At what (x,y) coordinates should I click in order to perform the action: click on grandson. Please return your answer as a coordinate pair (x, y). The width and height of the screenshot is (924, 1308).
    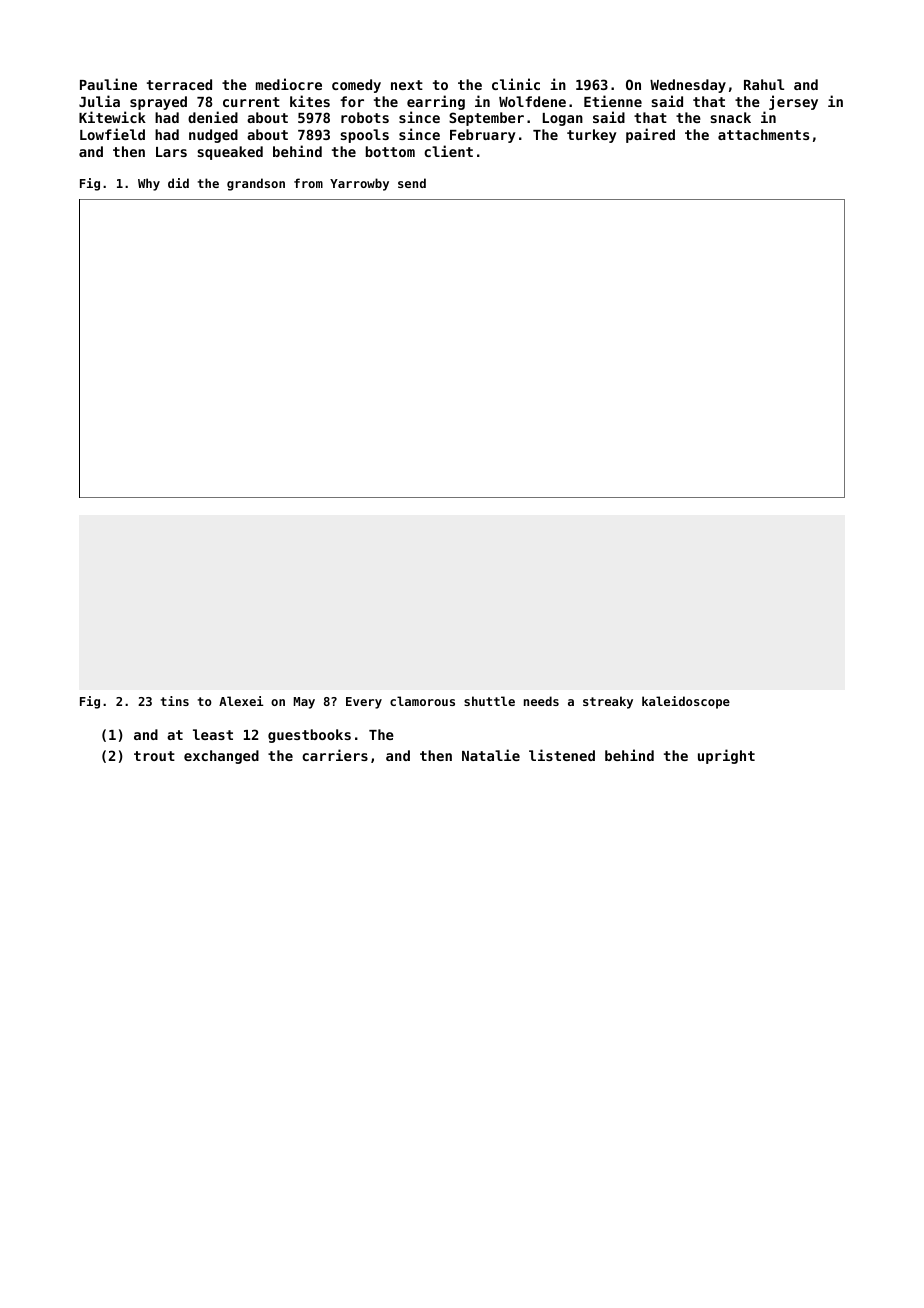
    Looking at the image, I should click on (256, 184).
